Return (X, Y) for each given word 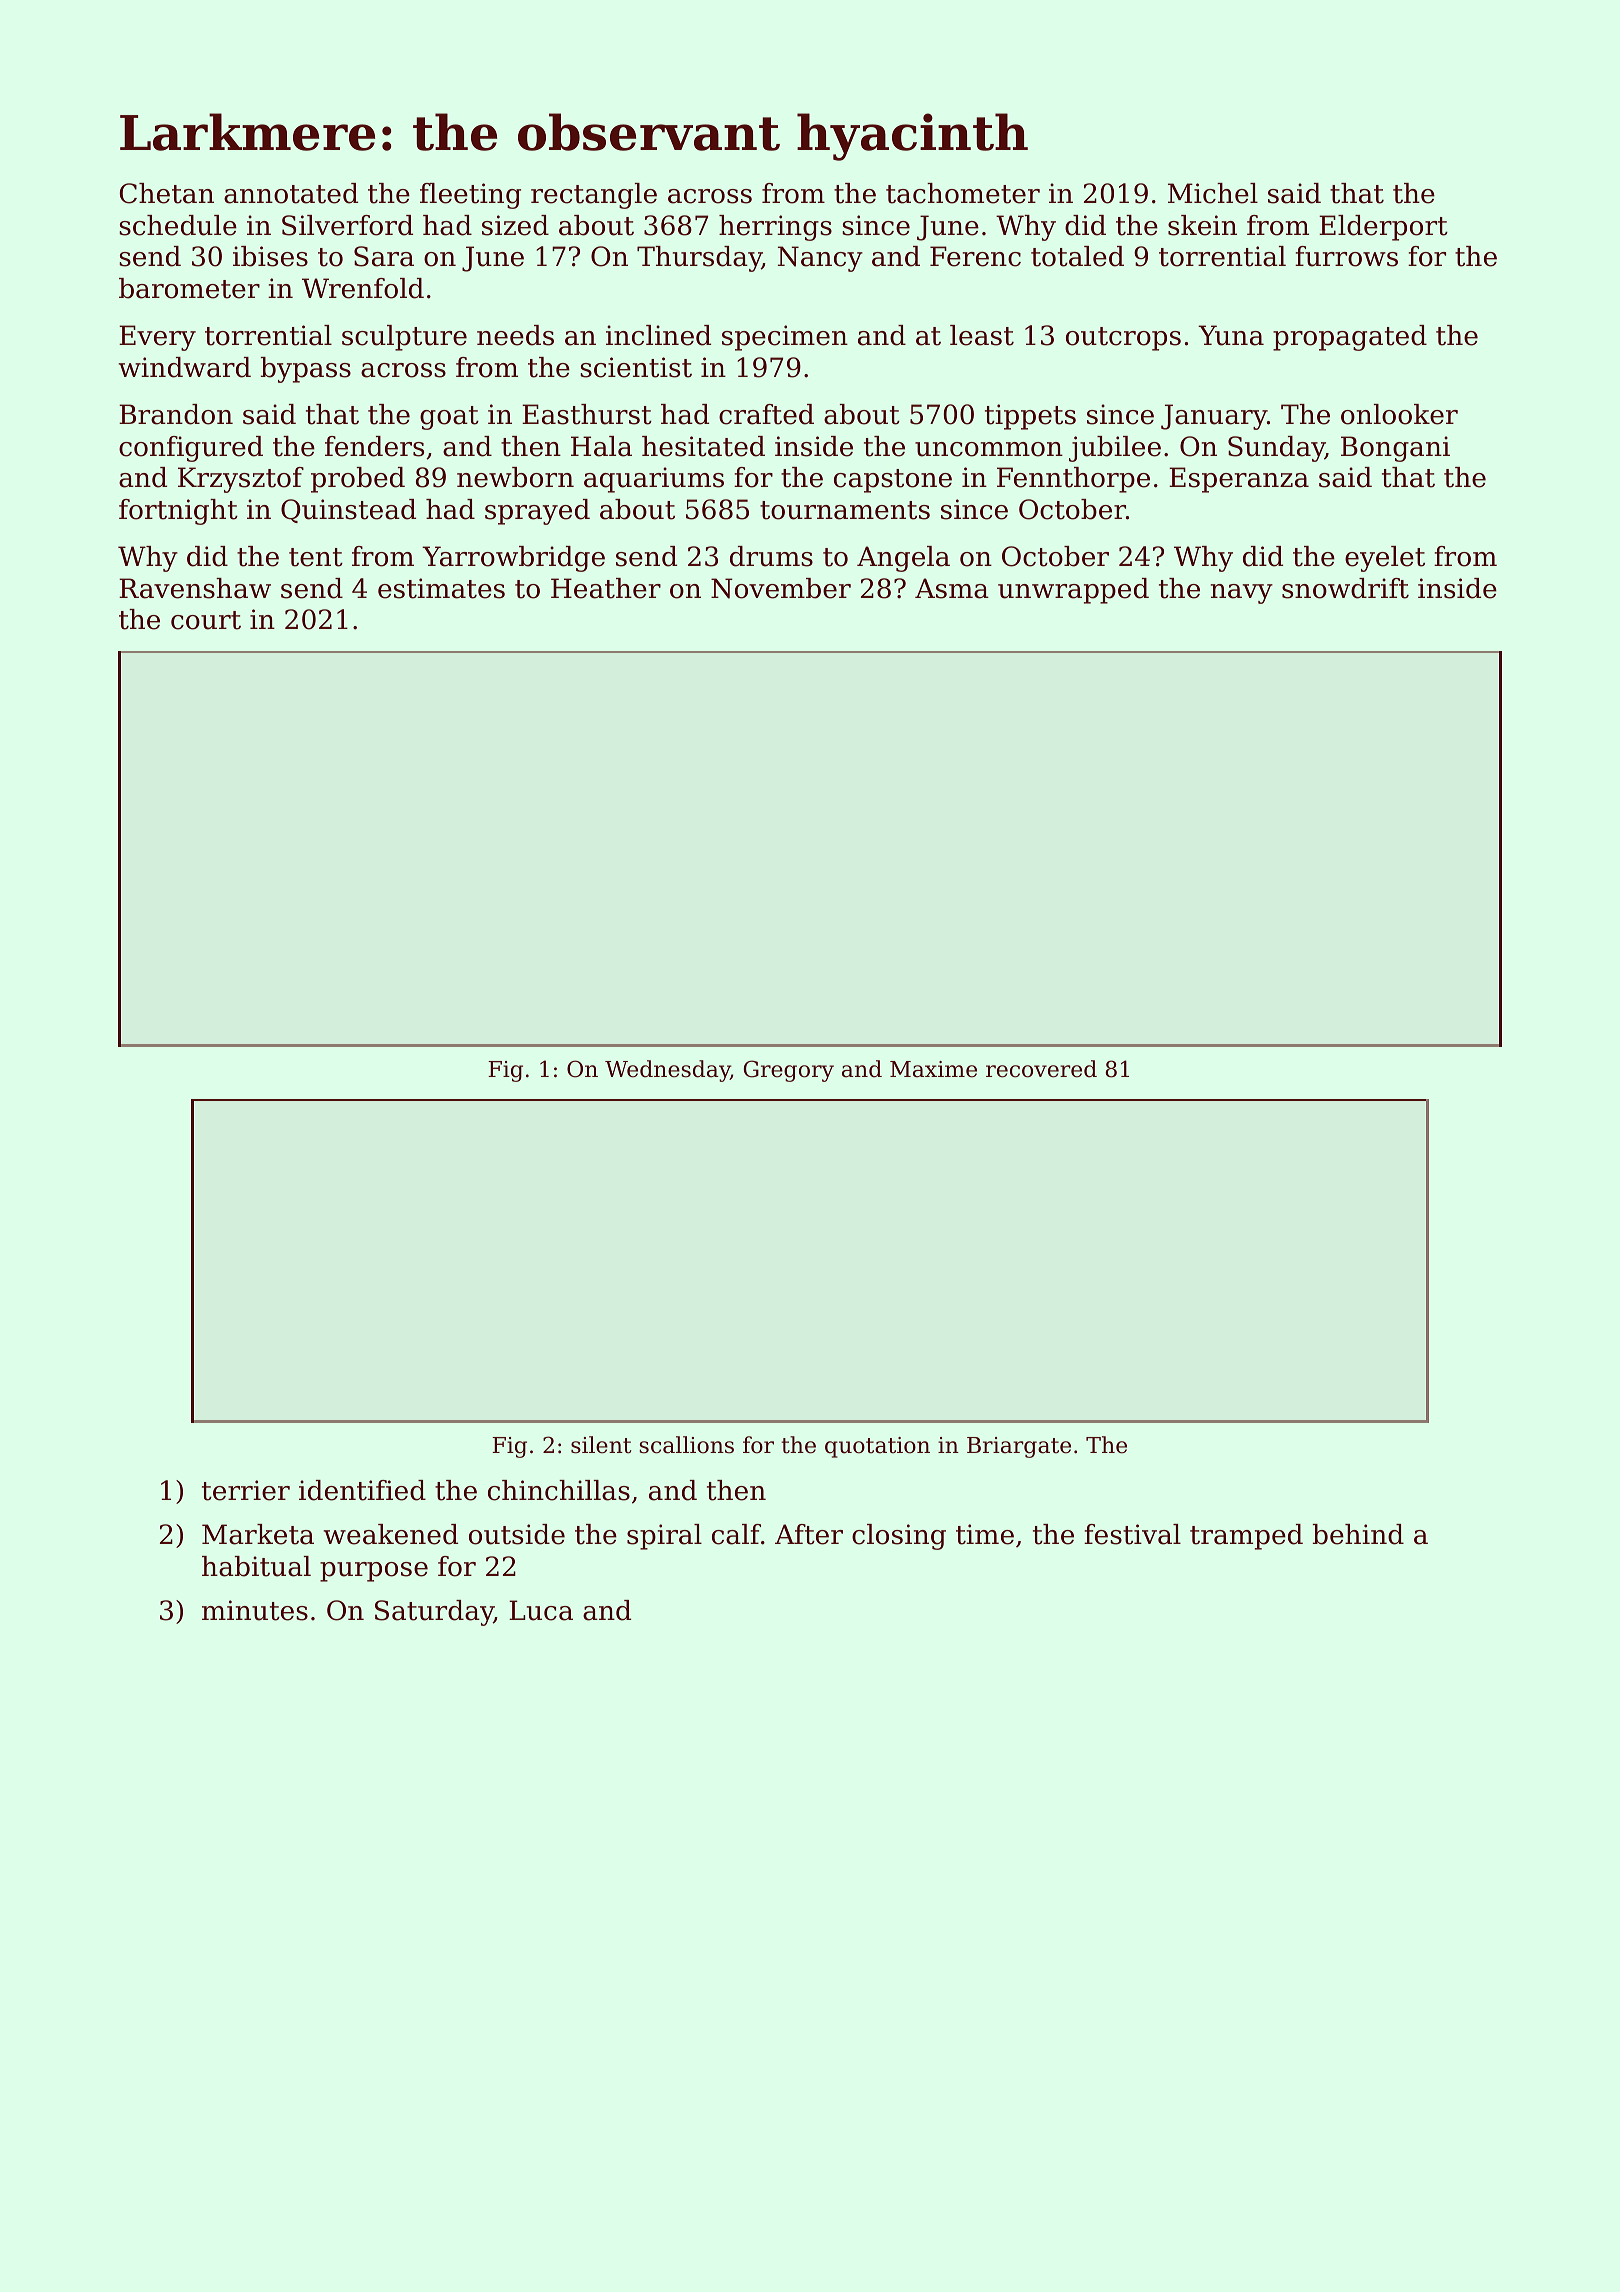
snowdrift (1345, 588)
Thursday (699, 259)
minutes (255, 1610)
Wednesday (667, 1071)
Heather (606, 588)
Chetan (167, 193)
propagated (1350, 338)
